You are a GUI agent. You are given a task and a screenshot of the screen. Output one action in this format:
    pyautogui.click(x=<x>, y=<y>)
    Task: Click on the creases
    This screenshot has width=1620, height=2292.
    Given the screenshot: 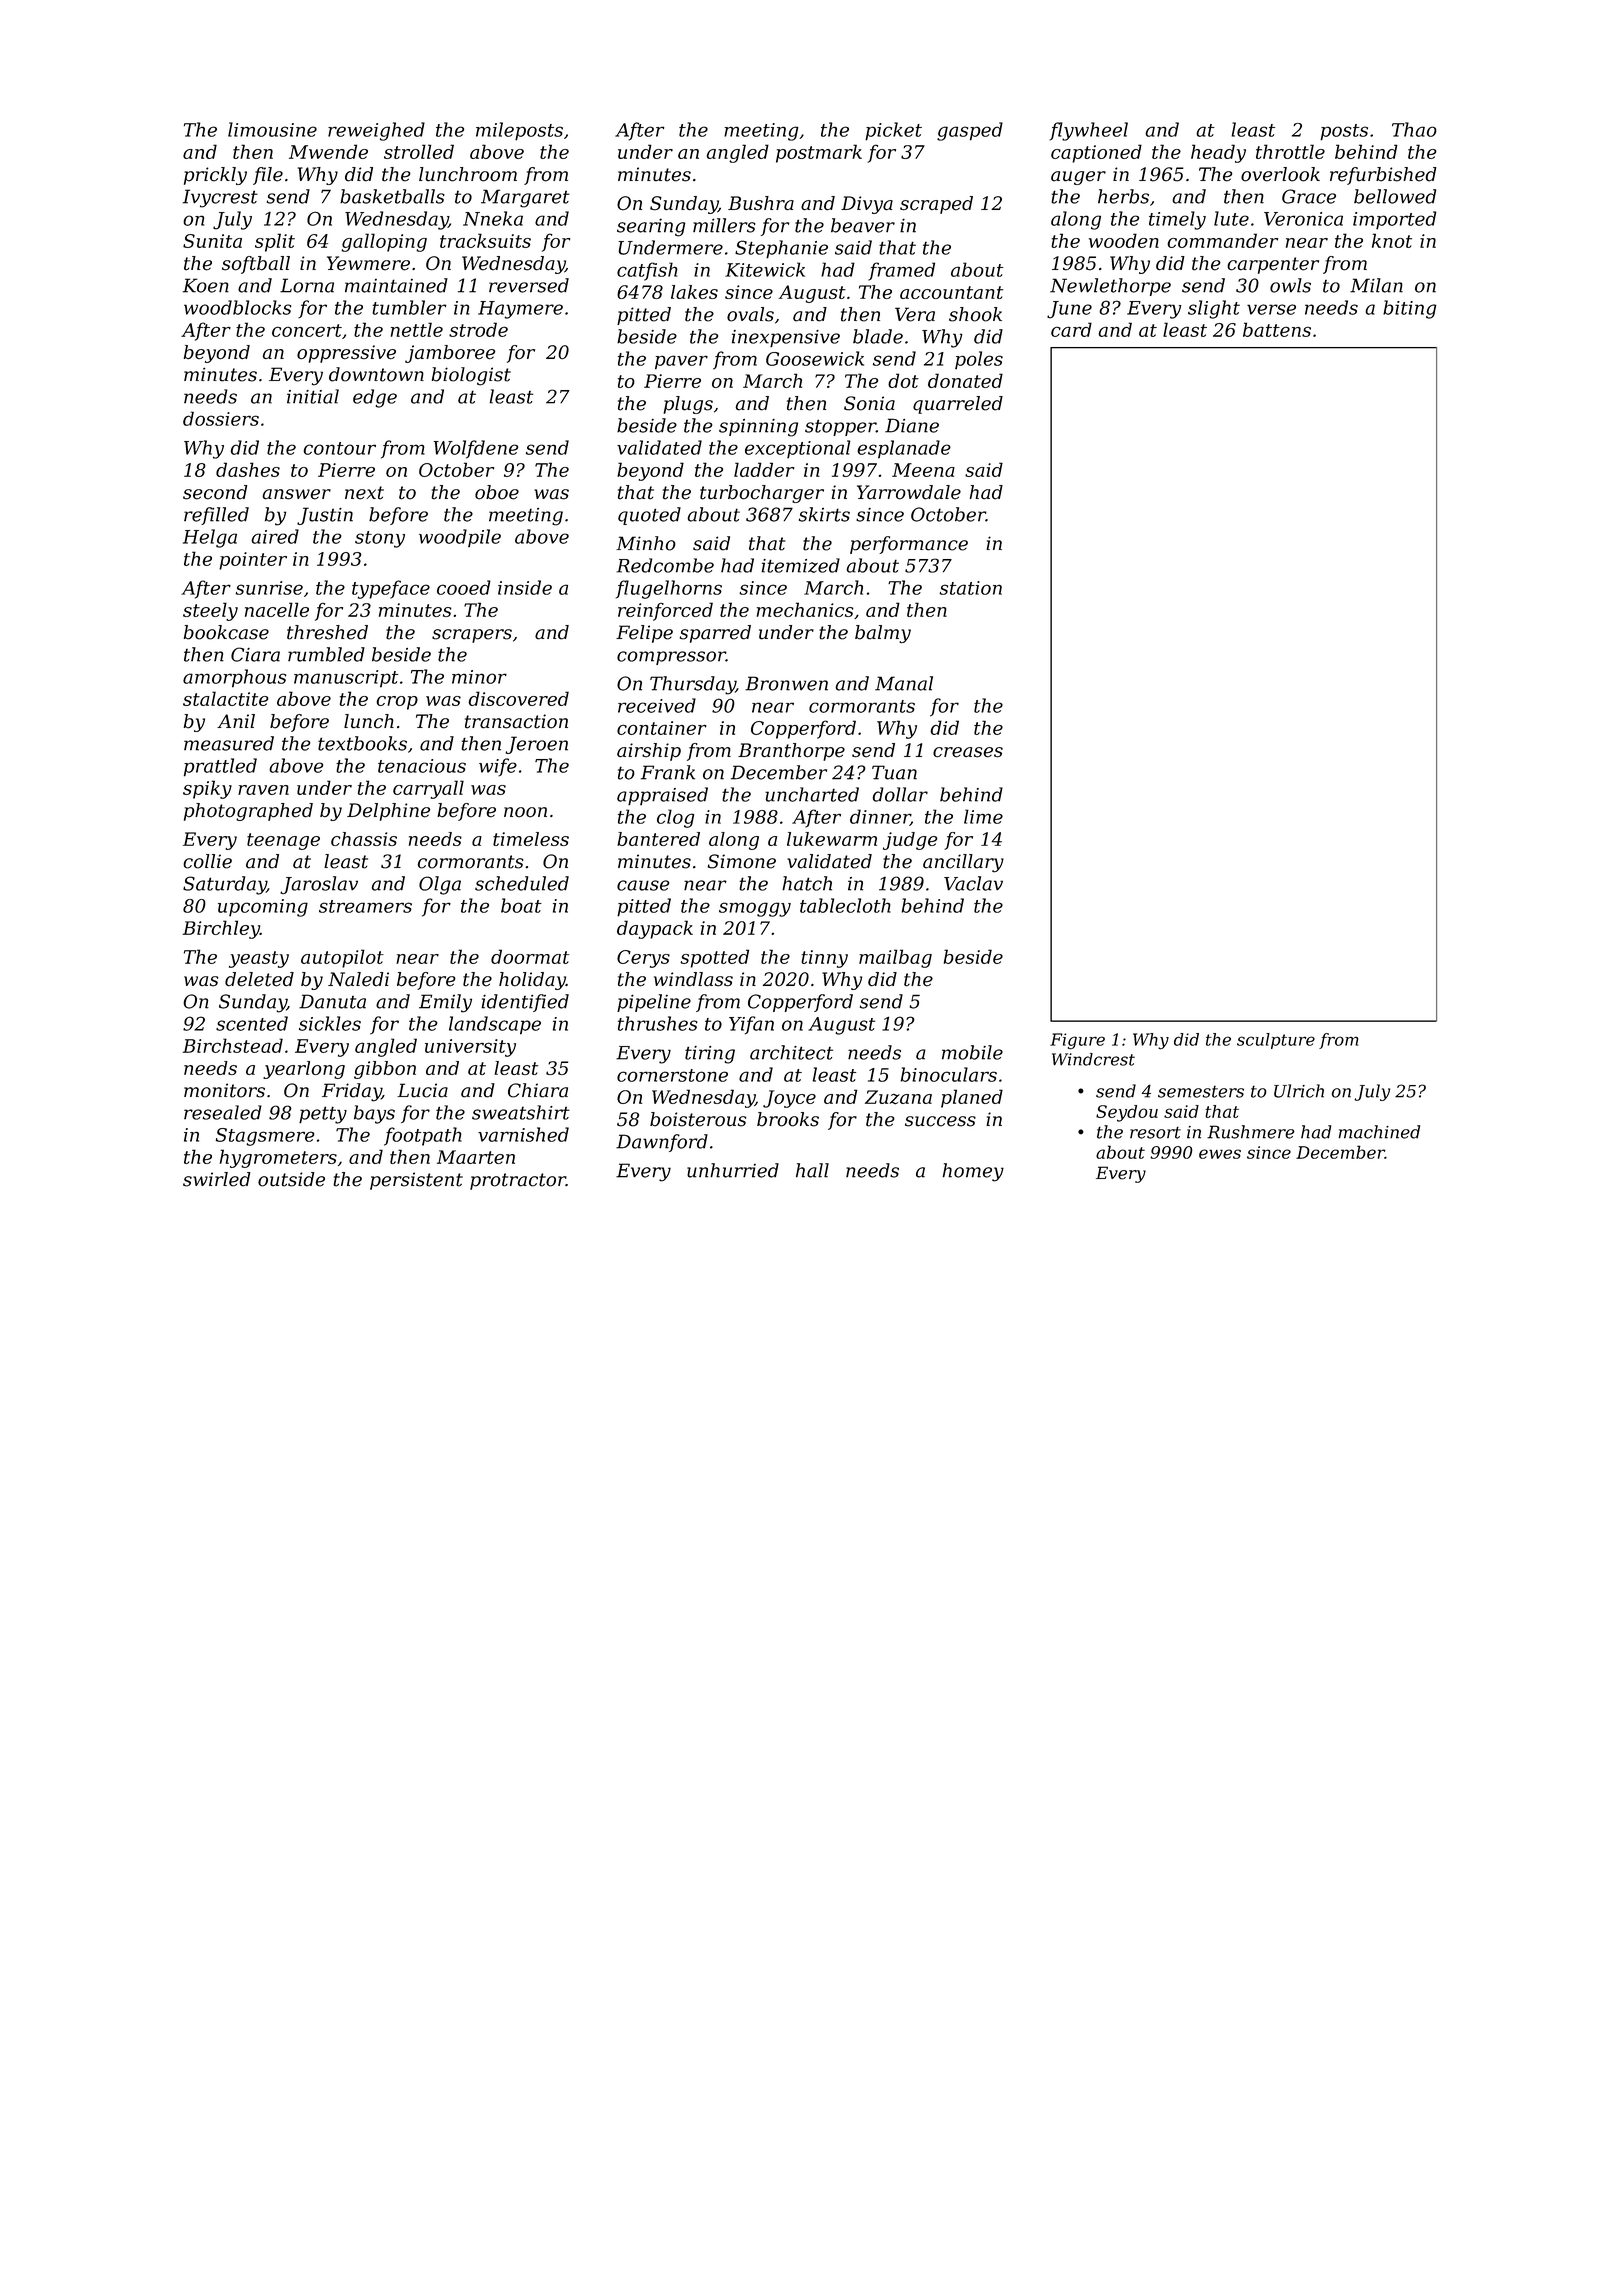 What is the action you would take?
    pyautogui.click(x=968, y=752)
